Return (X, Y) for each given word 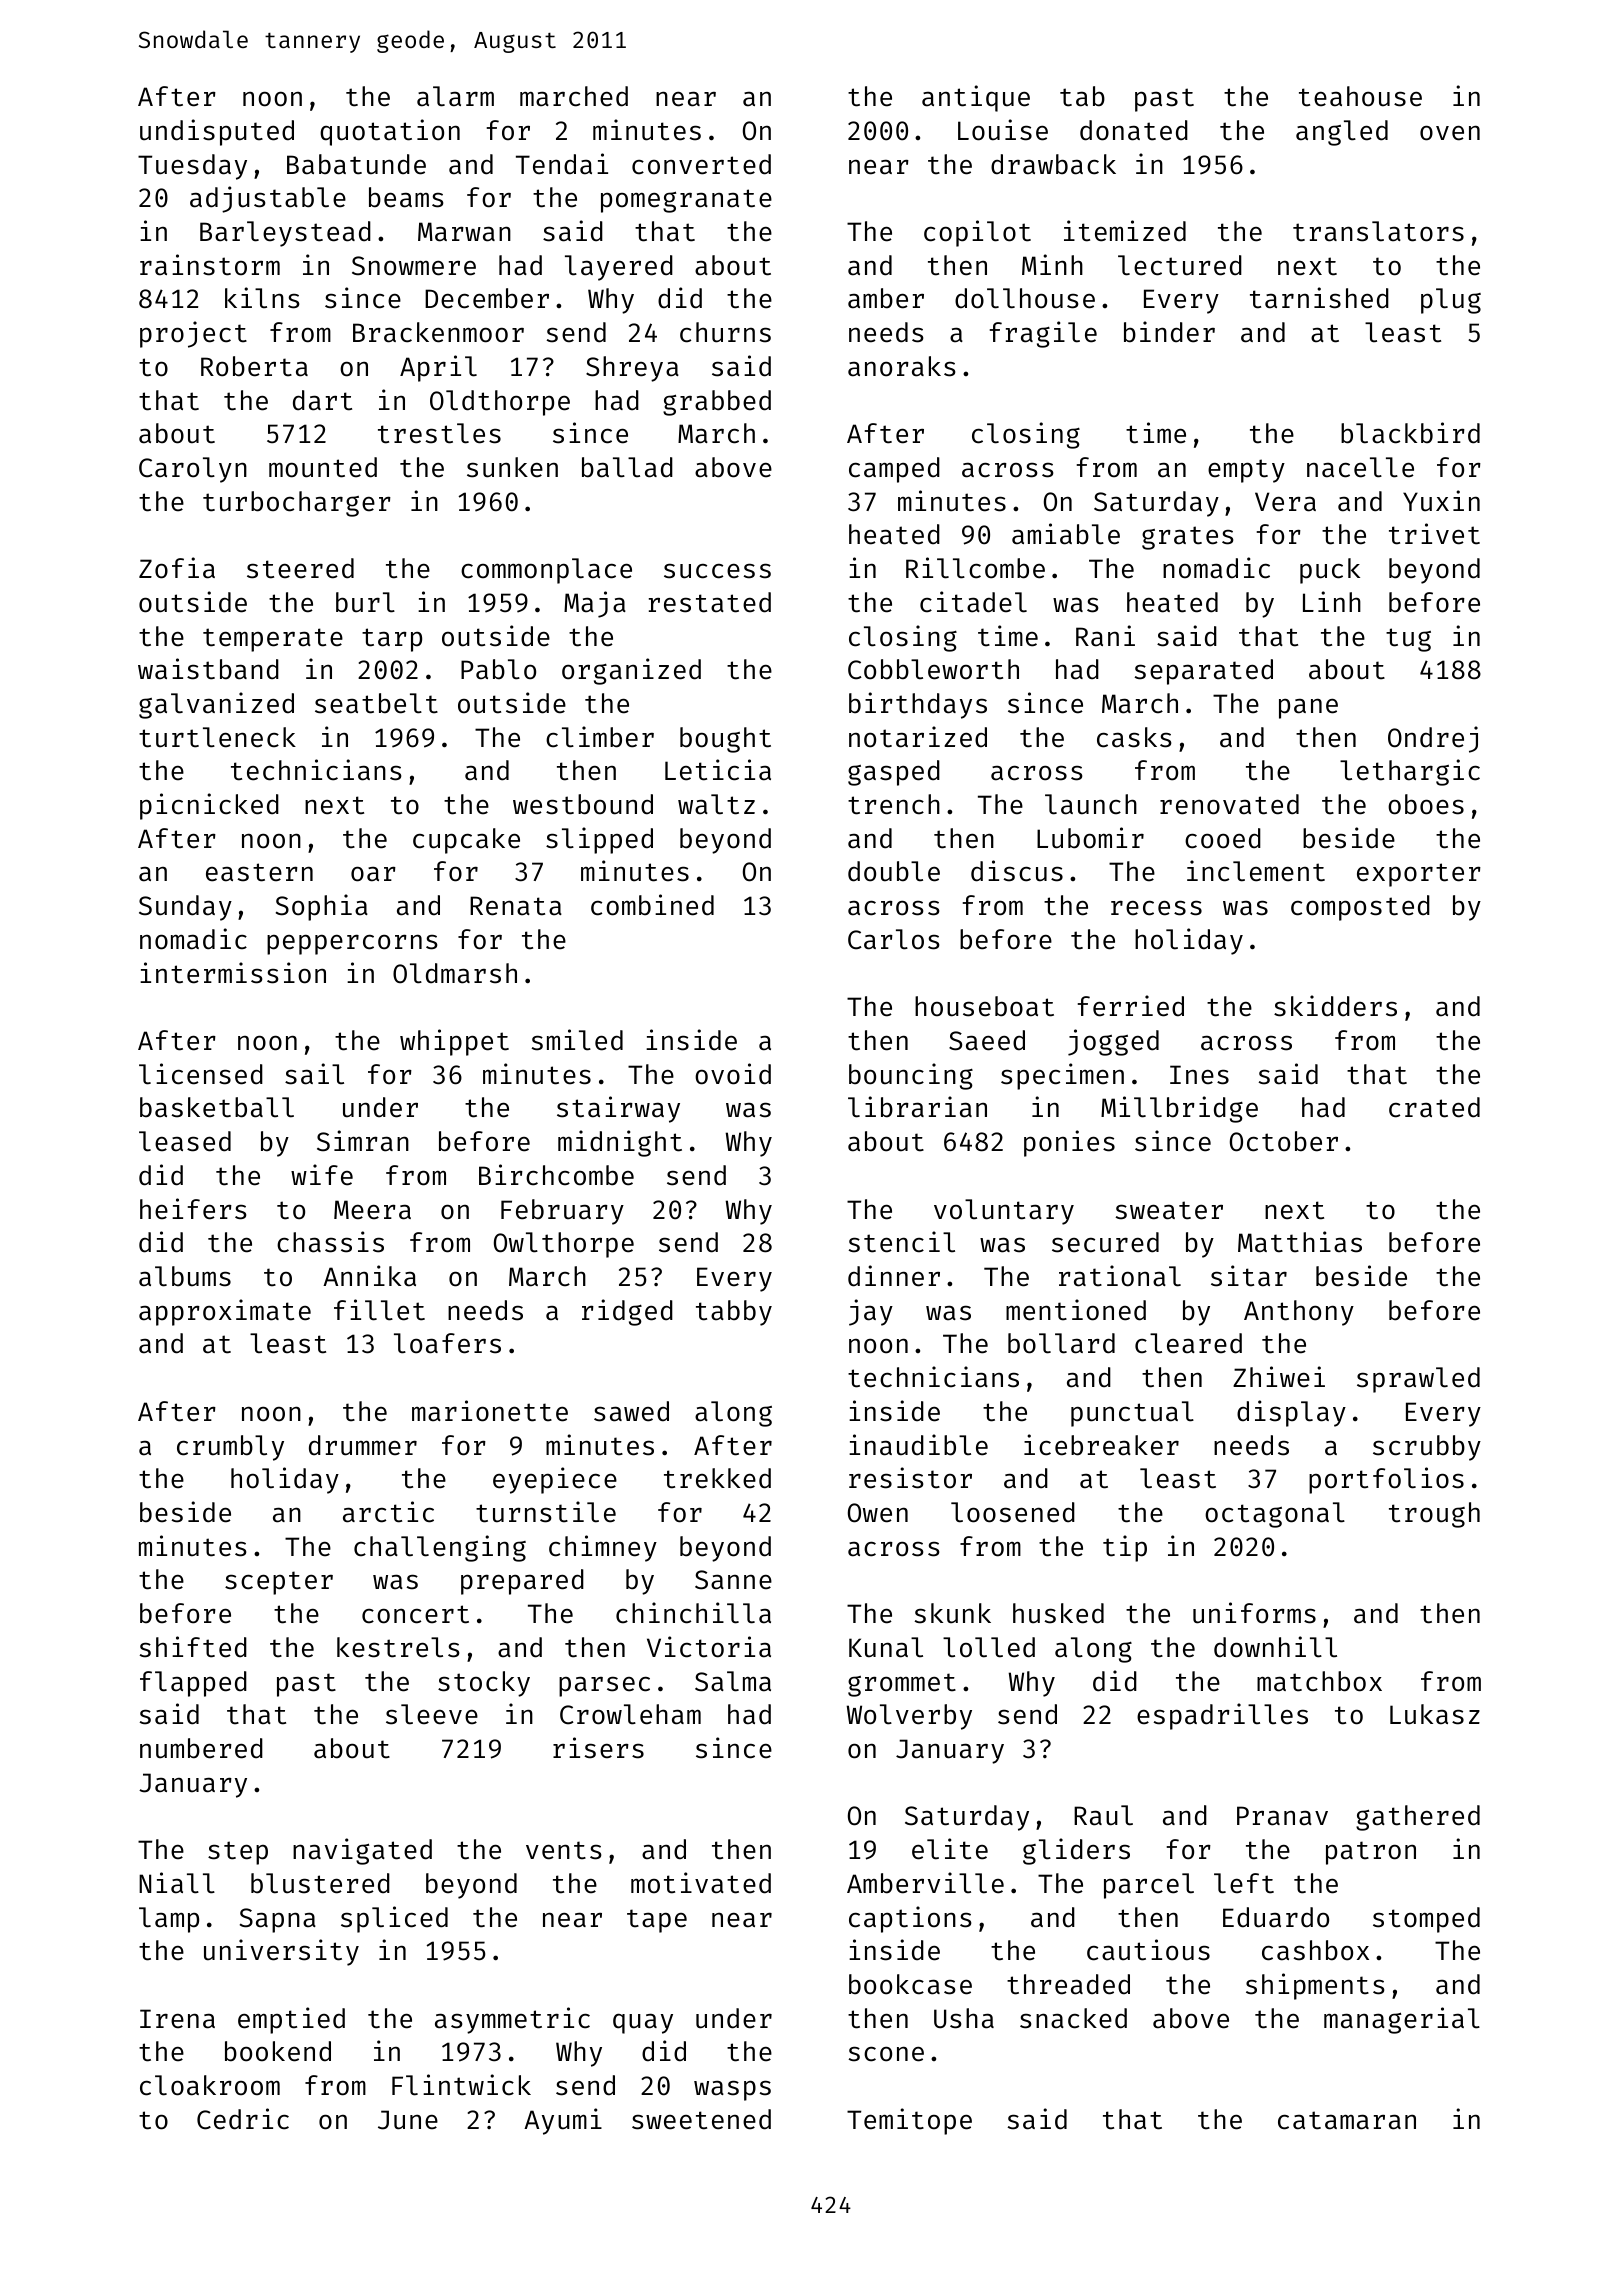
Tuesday (192, 167)
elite (950, 1849)
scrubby (1427, 1448)
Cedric (243, 2119)
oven (1450, 133)
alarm (455, 96)
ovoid (733, 1074)
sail (314, 1074)
